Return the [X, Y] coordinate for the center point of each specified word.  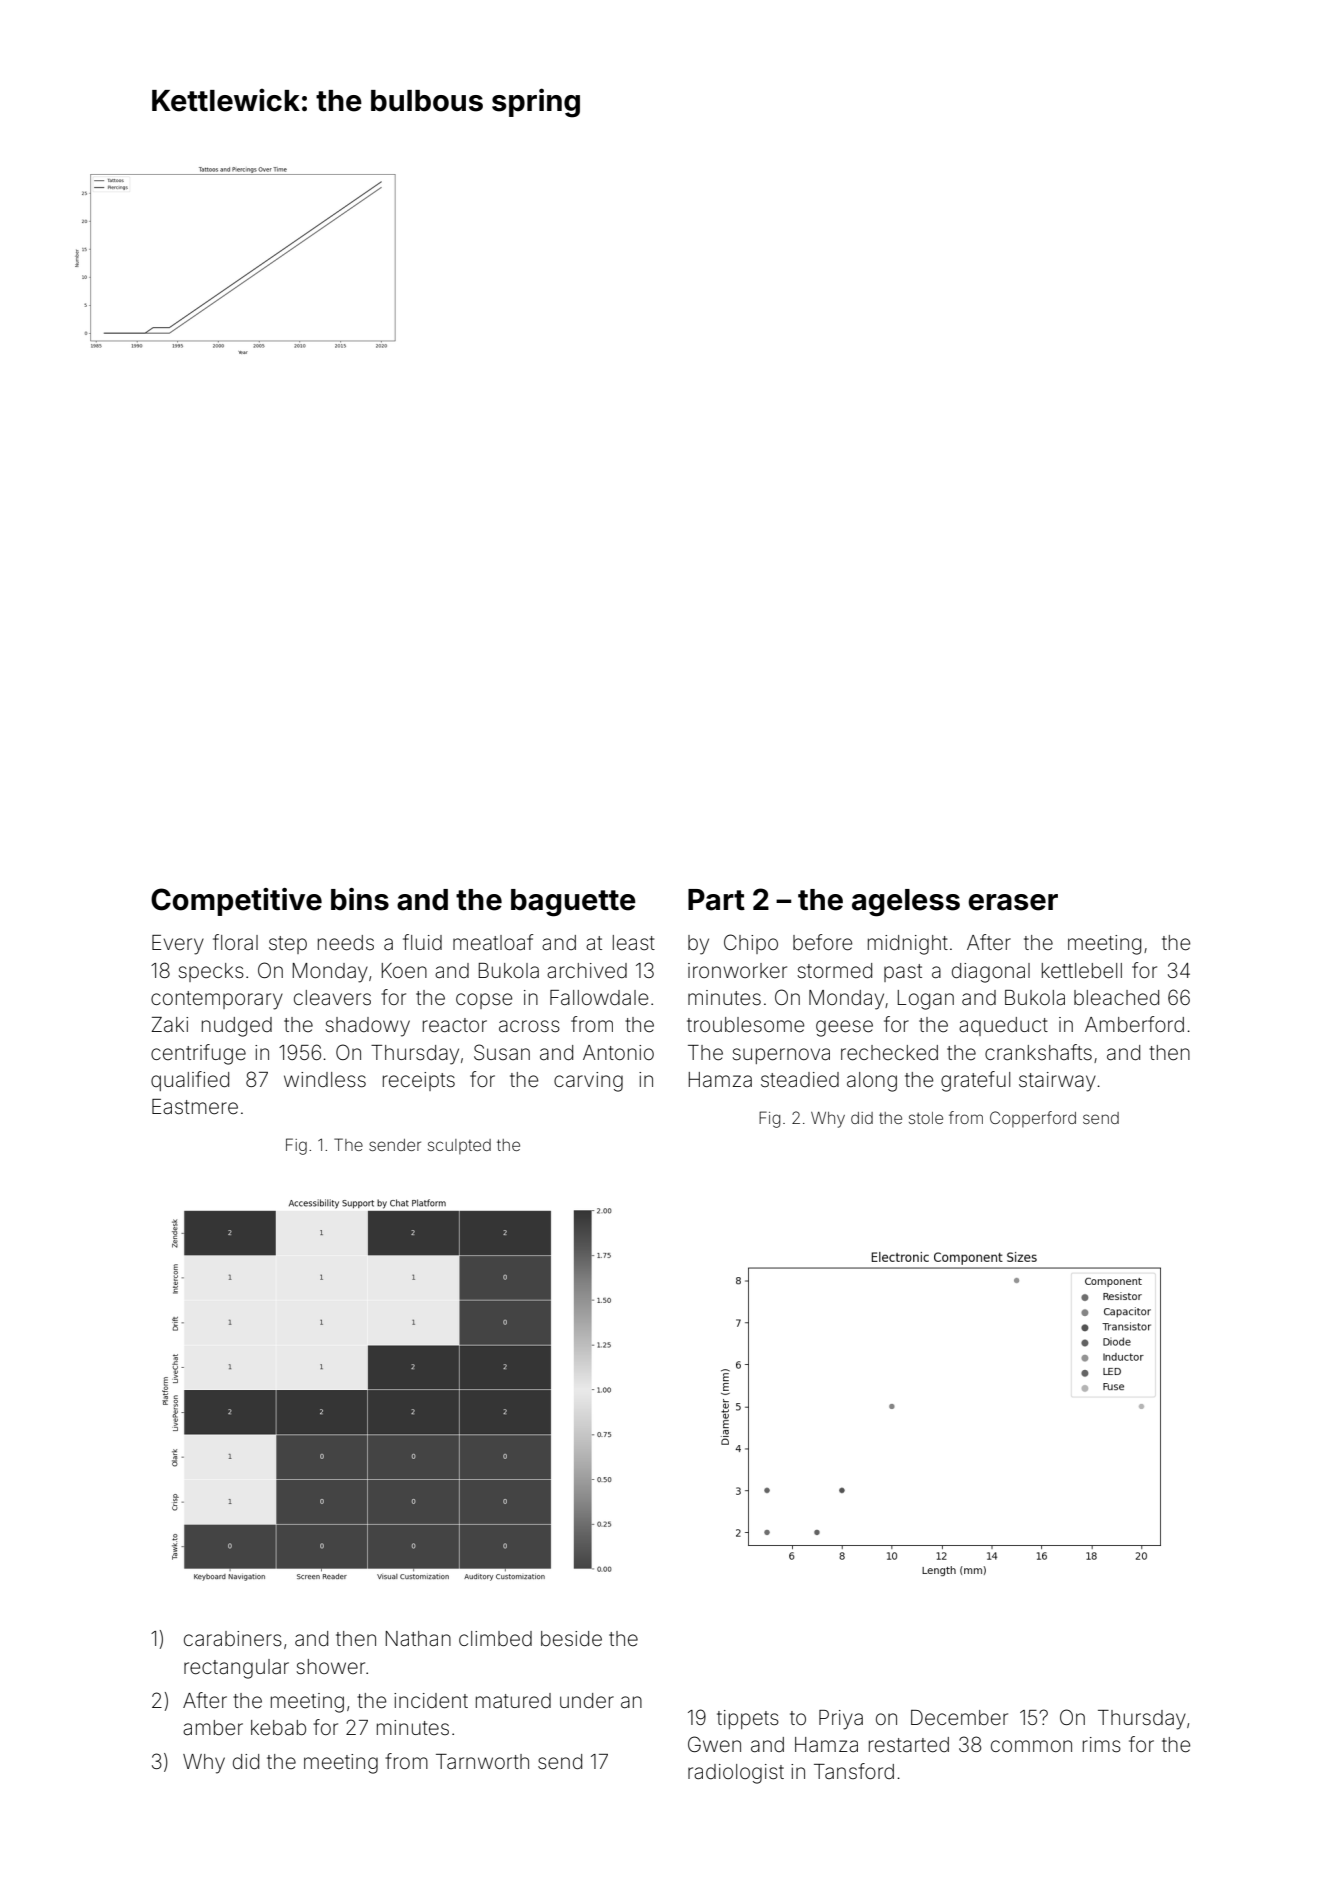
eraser [1013, 902]
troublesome [745, 1025]
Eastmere [195, 1106]
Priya [841, 1720]
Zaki [169, 1024]
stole [926, 1118]
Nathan [418, 1638]
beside [571, 1638]
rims [1102, 1744]
